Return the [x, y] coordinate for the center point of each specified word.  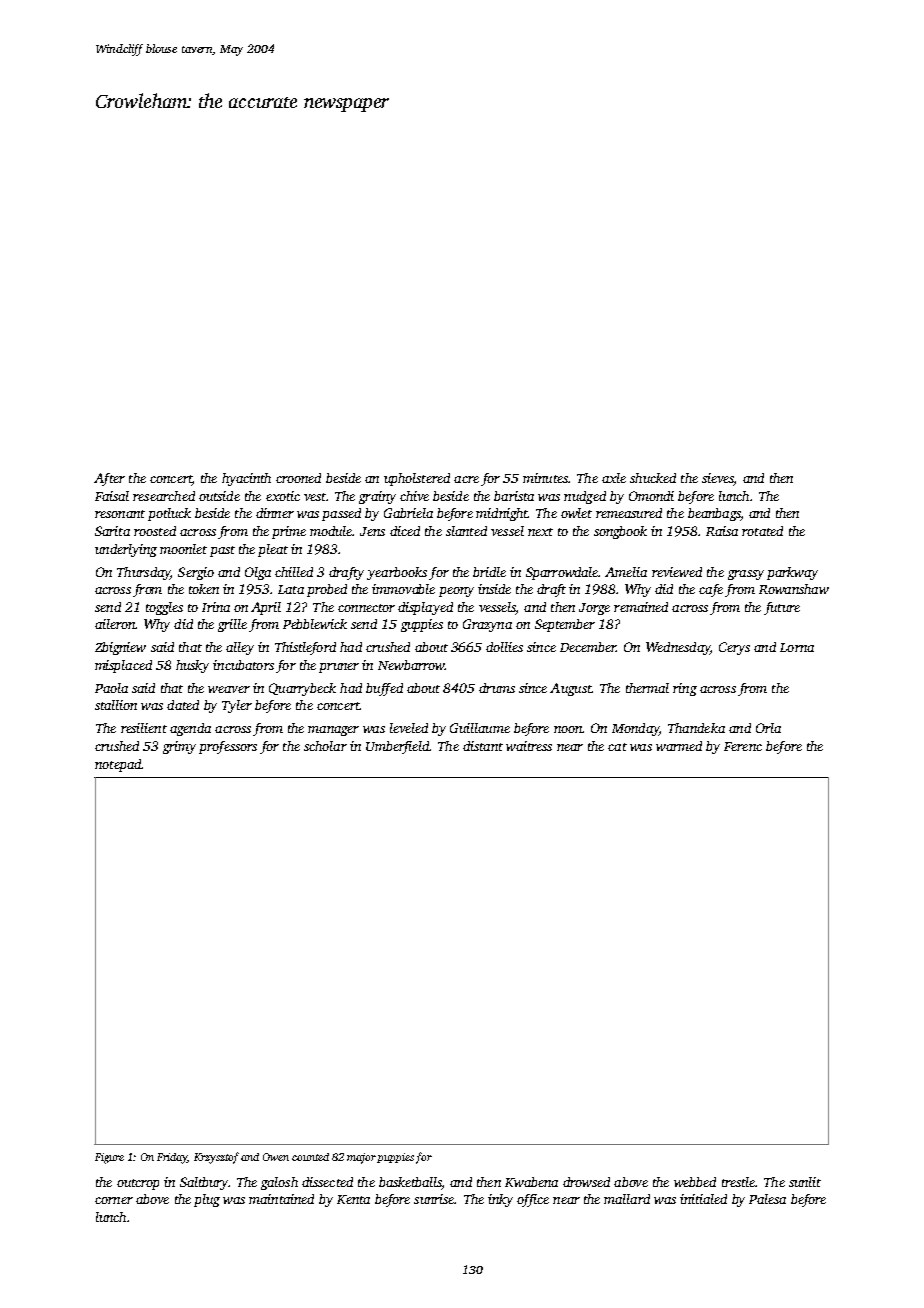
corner [114, 1200]
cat [617, 747]
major [361, 1158]
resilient [144, 728]
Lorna [797, 647]
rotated [762, 531]
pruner [339, 668]
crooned [298, 478]
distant [483, 746]
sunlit [805, 1182]
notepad [118, 765]
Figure [109, 1158]
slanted [466, 531]
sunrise [434, 1199]
